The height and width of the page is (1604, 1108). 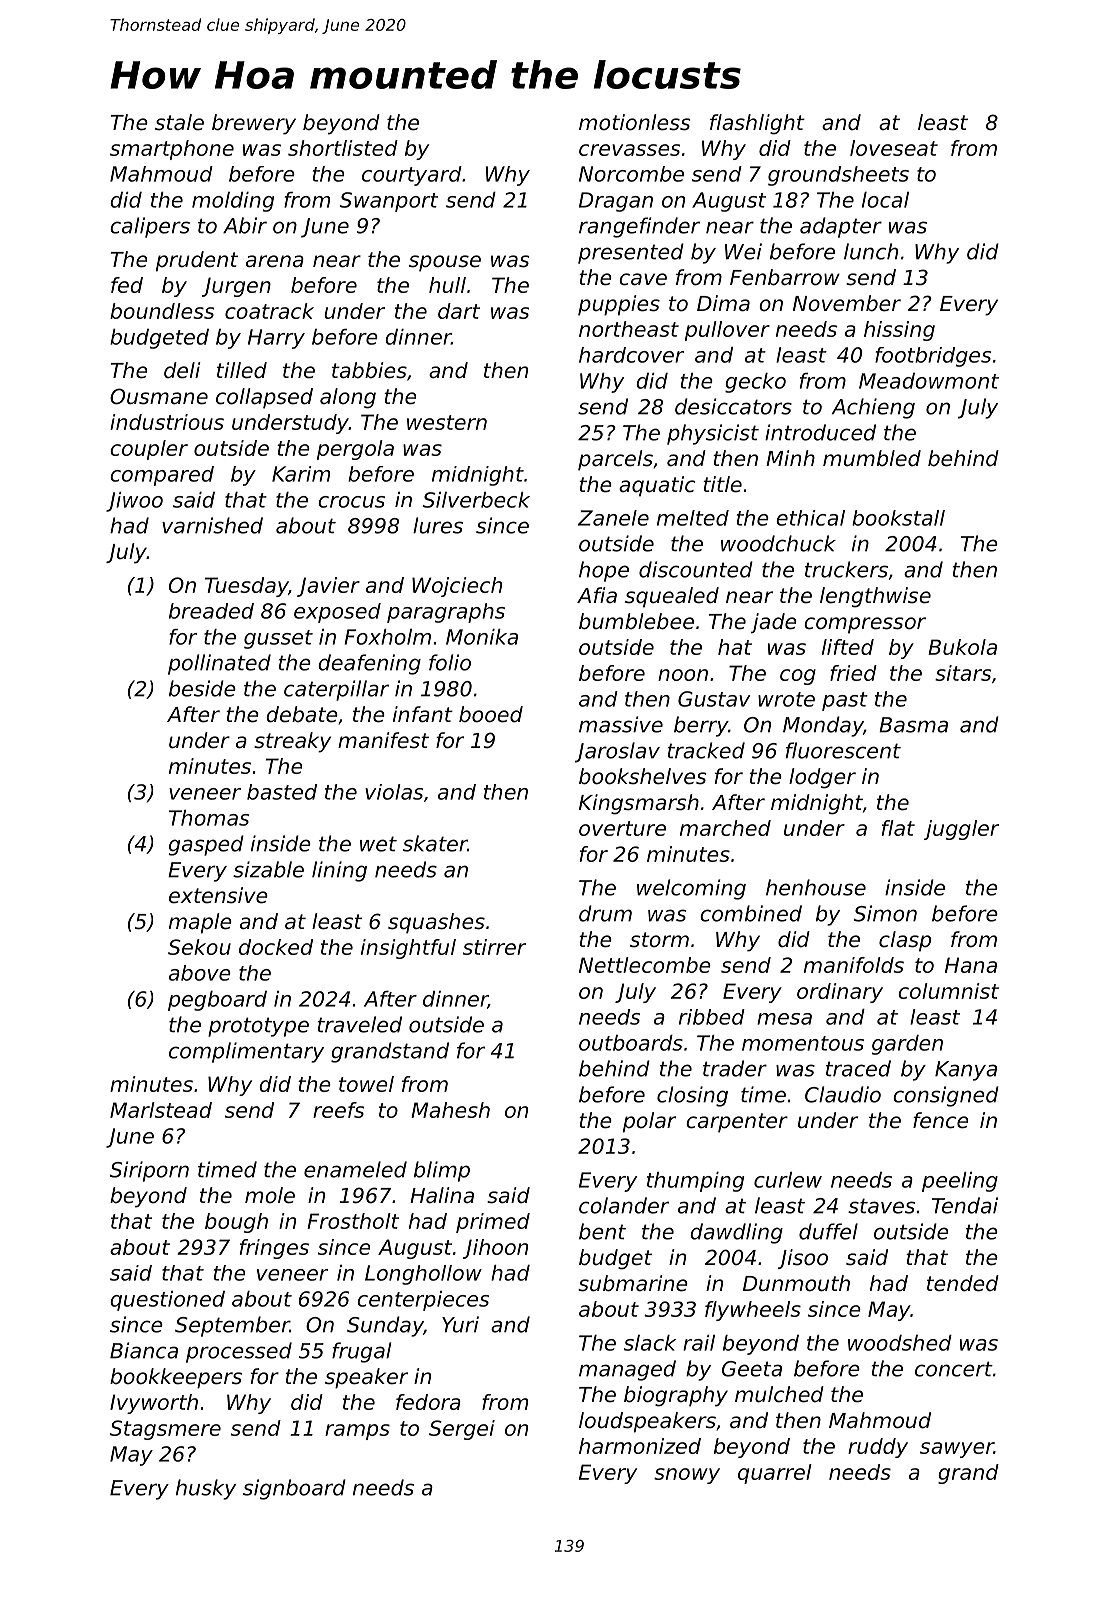 I want to click on motionless, so click(x=635, y=122).
